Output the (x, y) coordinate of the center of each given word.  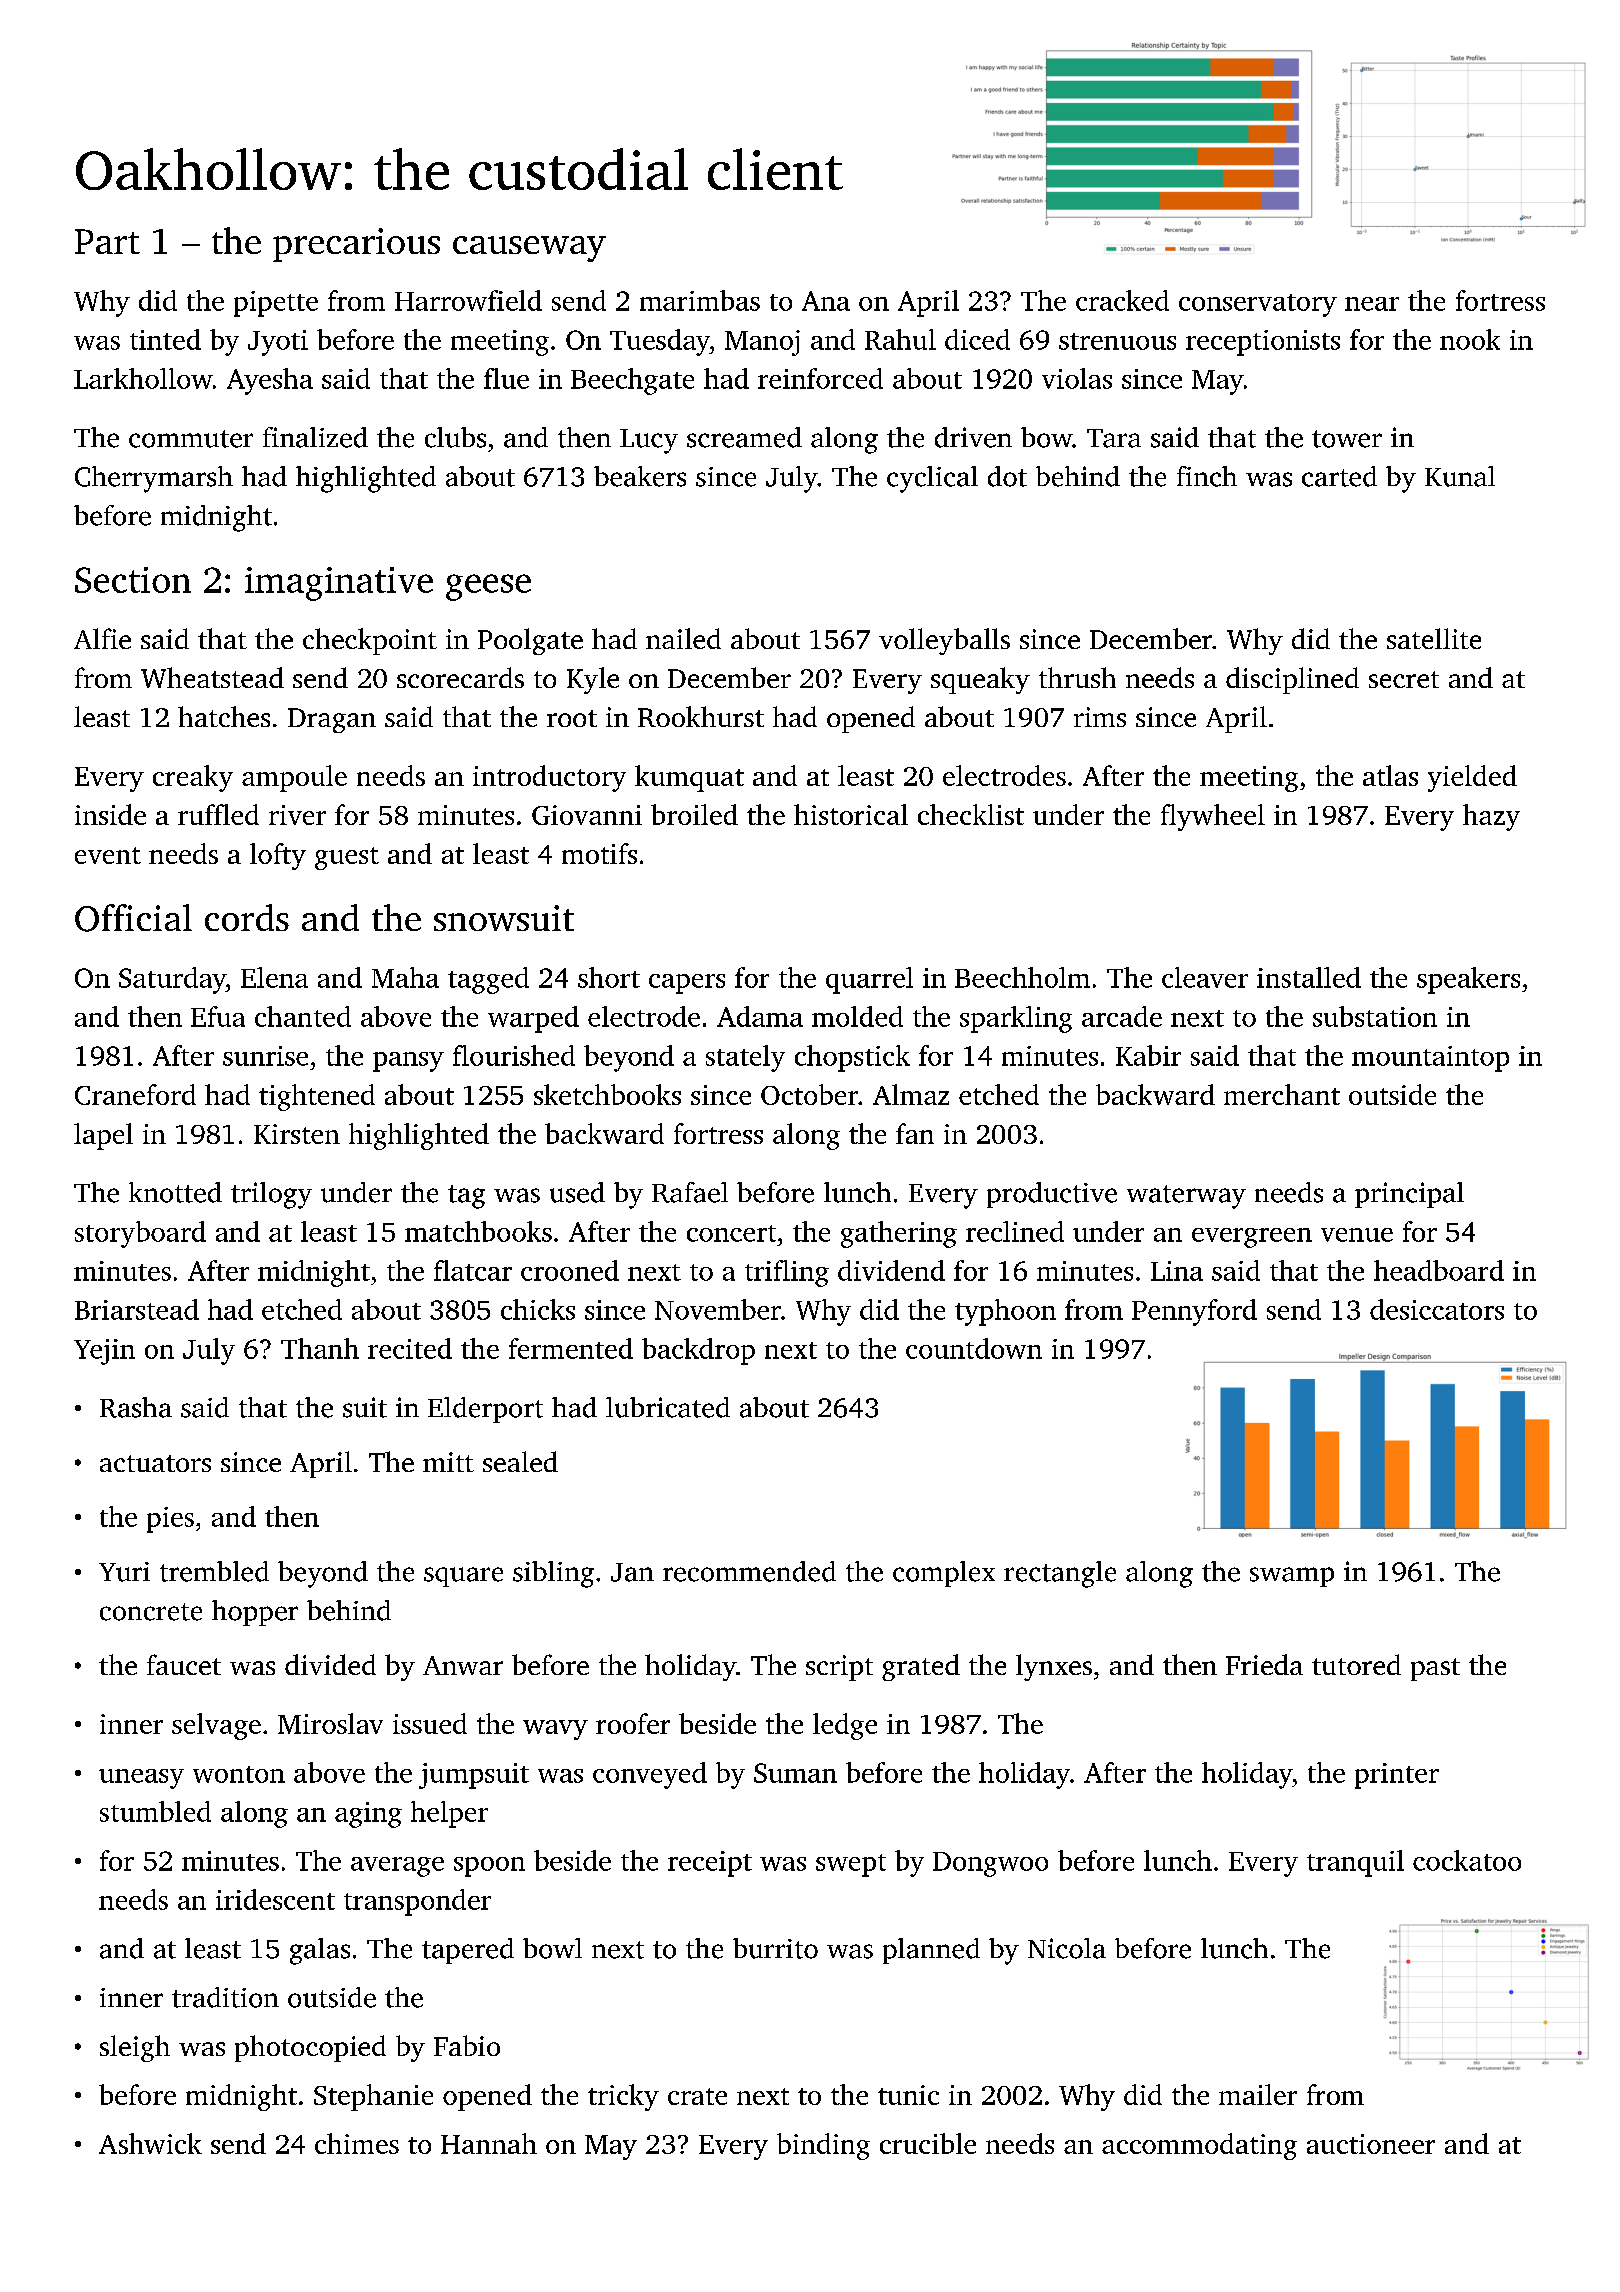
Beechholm (1022, 977)
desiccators (1437, 1309)
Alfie (102, 638)
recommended (749, 1571)
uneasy (141, 1779)
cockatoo (1467, 1860)
